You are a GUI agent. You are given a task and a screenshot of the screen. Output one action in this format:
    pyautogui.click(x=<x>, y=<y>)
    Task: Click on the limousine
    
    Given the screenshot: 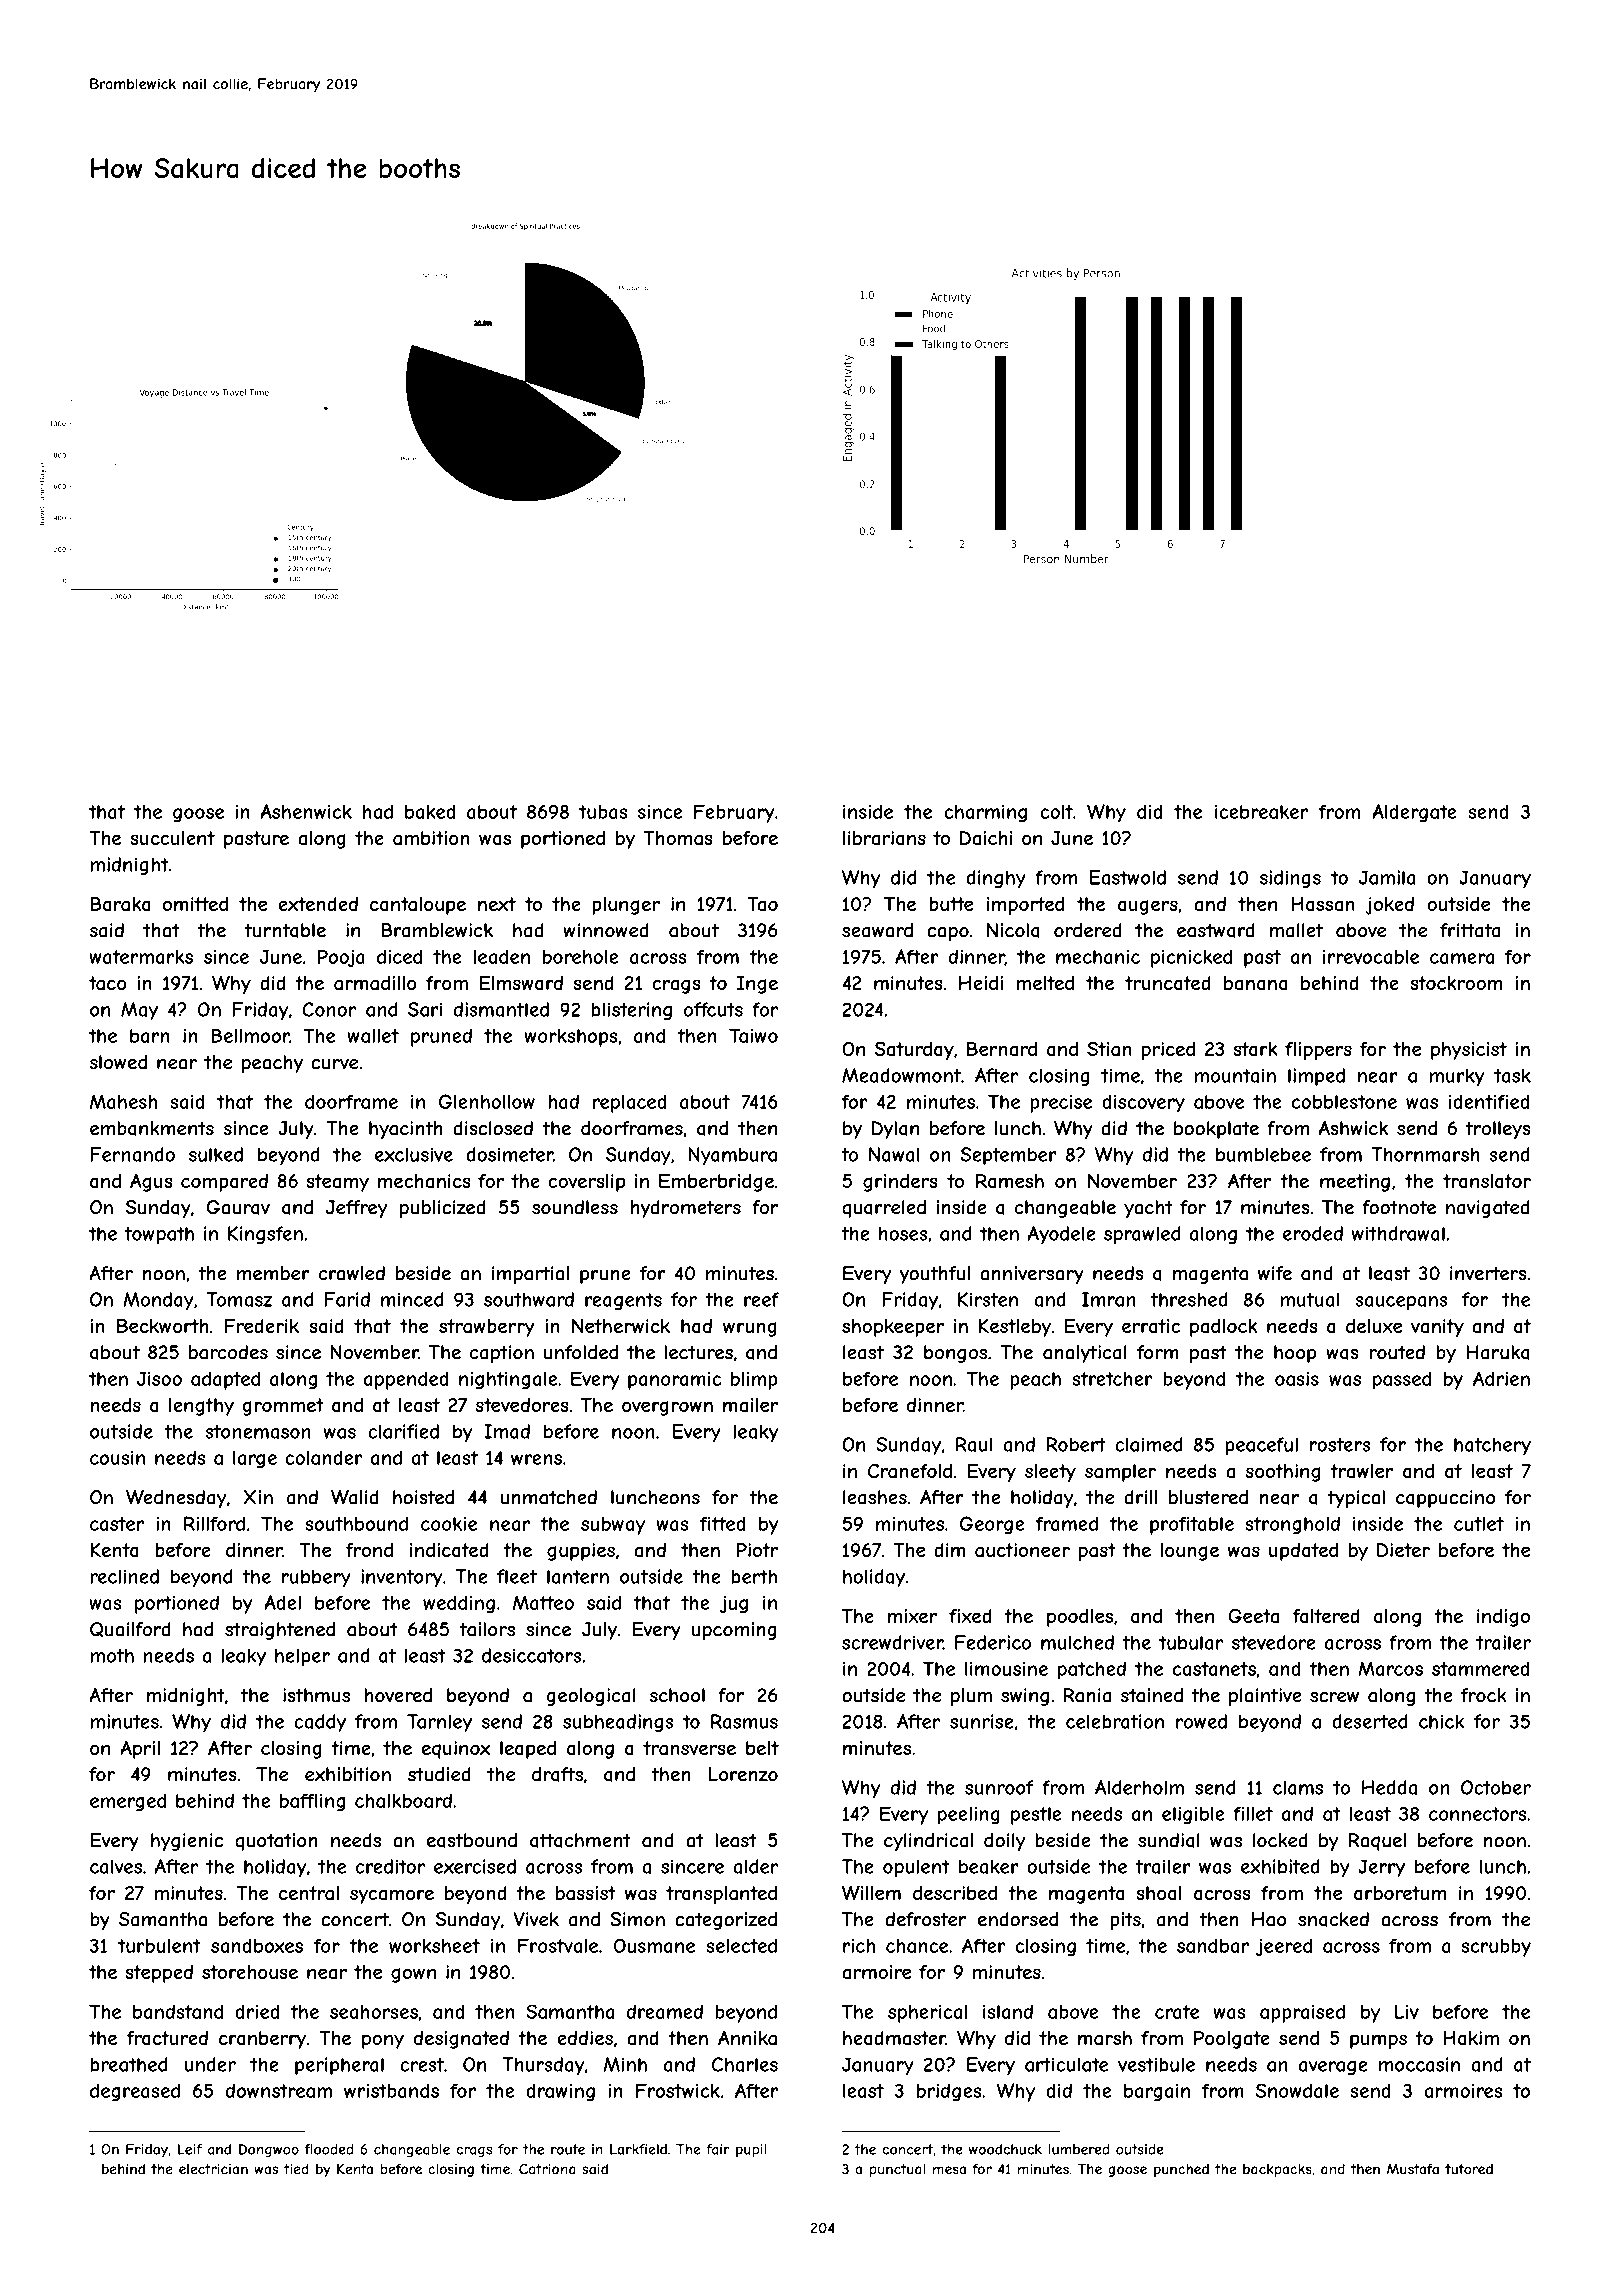 What is the action you would take?
    pyautogui.click(x=1006, y=1668)
